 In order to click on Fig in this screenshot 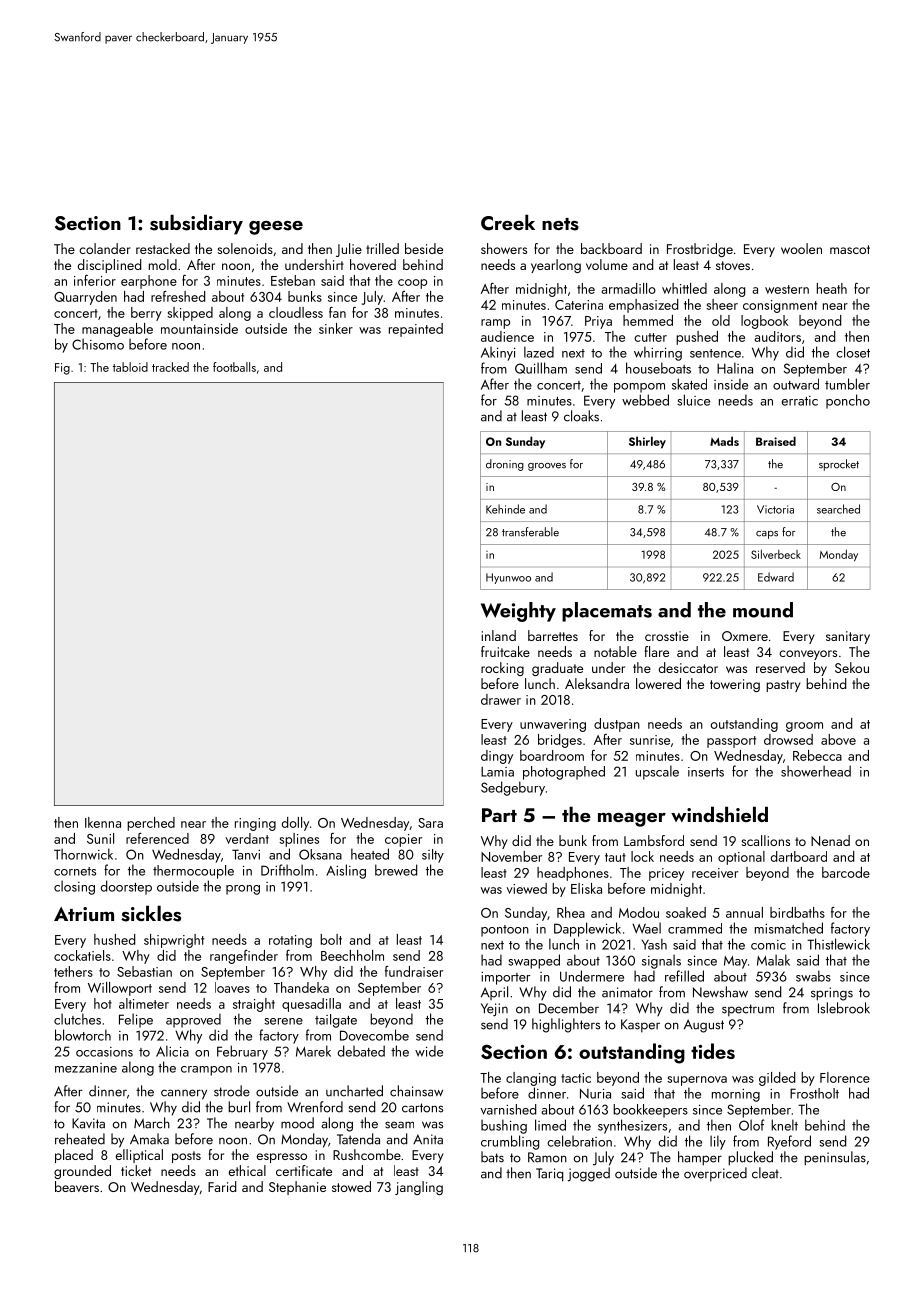, I will do `click(62, 369)`.
